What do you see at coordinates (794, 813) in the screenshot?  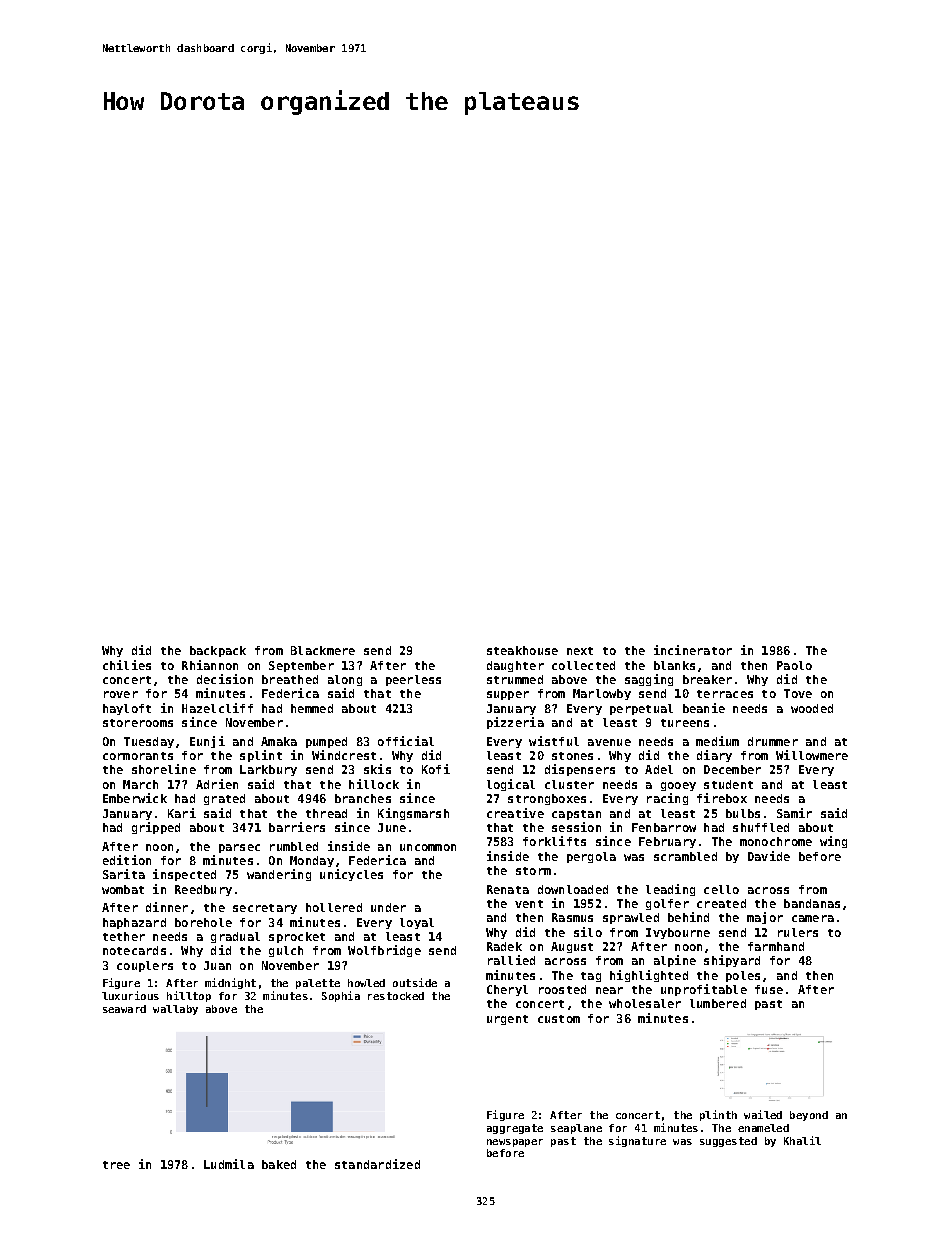 I see `Samir` at bounding box center [794, 813].
